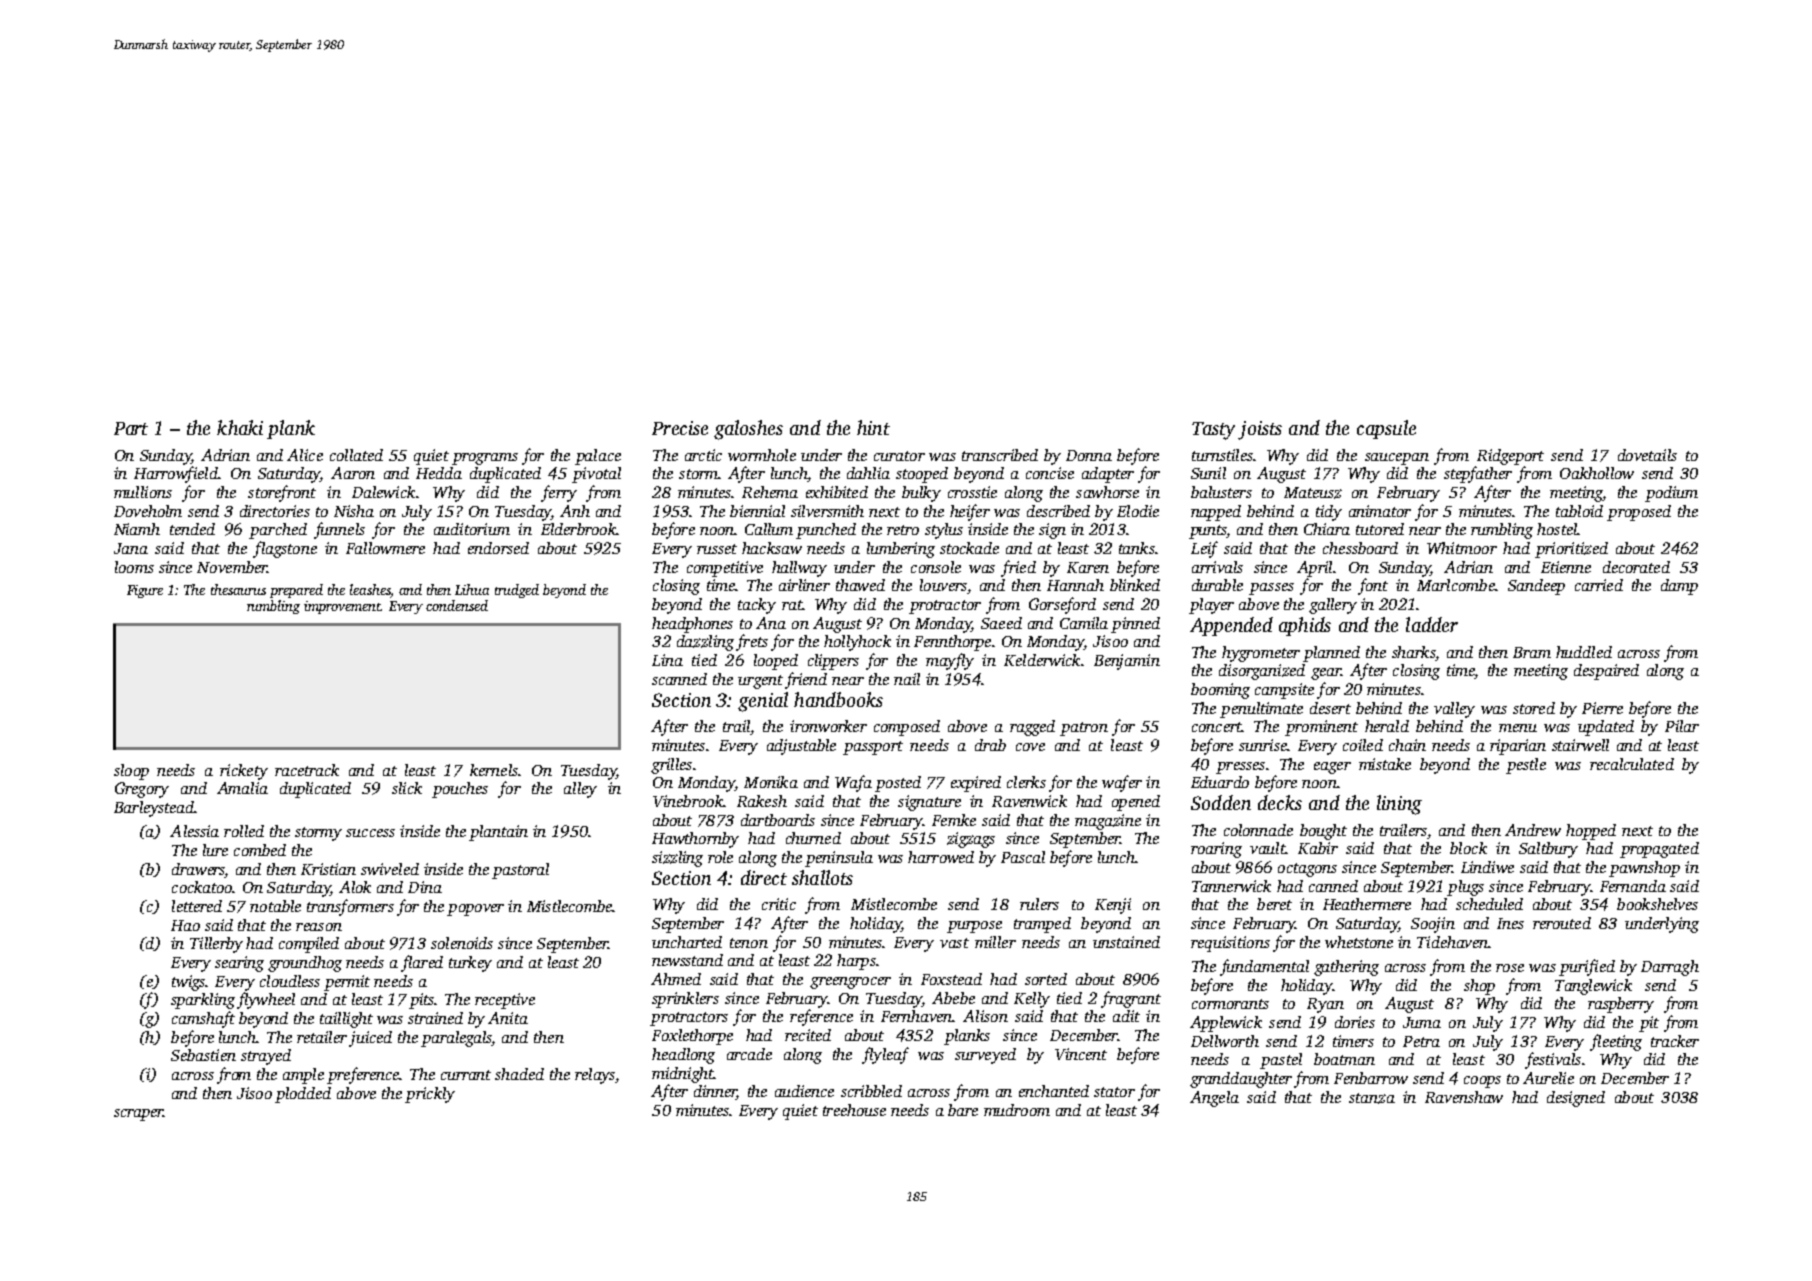  Describe the element at coordinates (757, 606) in the document. I see `tacky` at that location.
